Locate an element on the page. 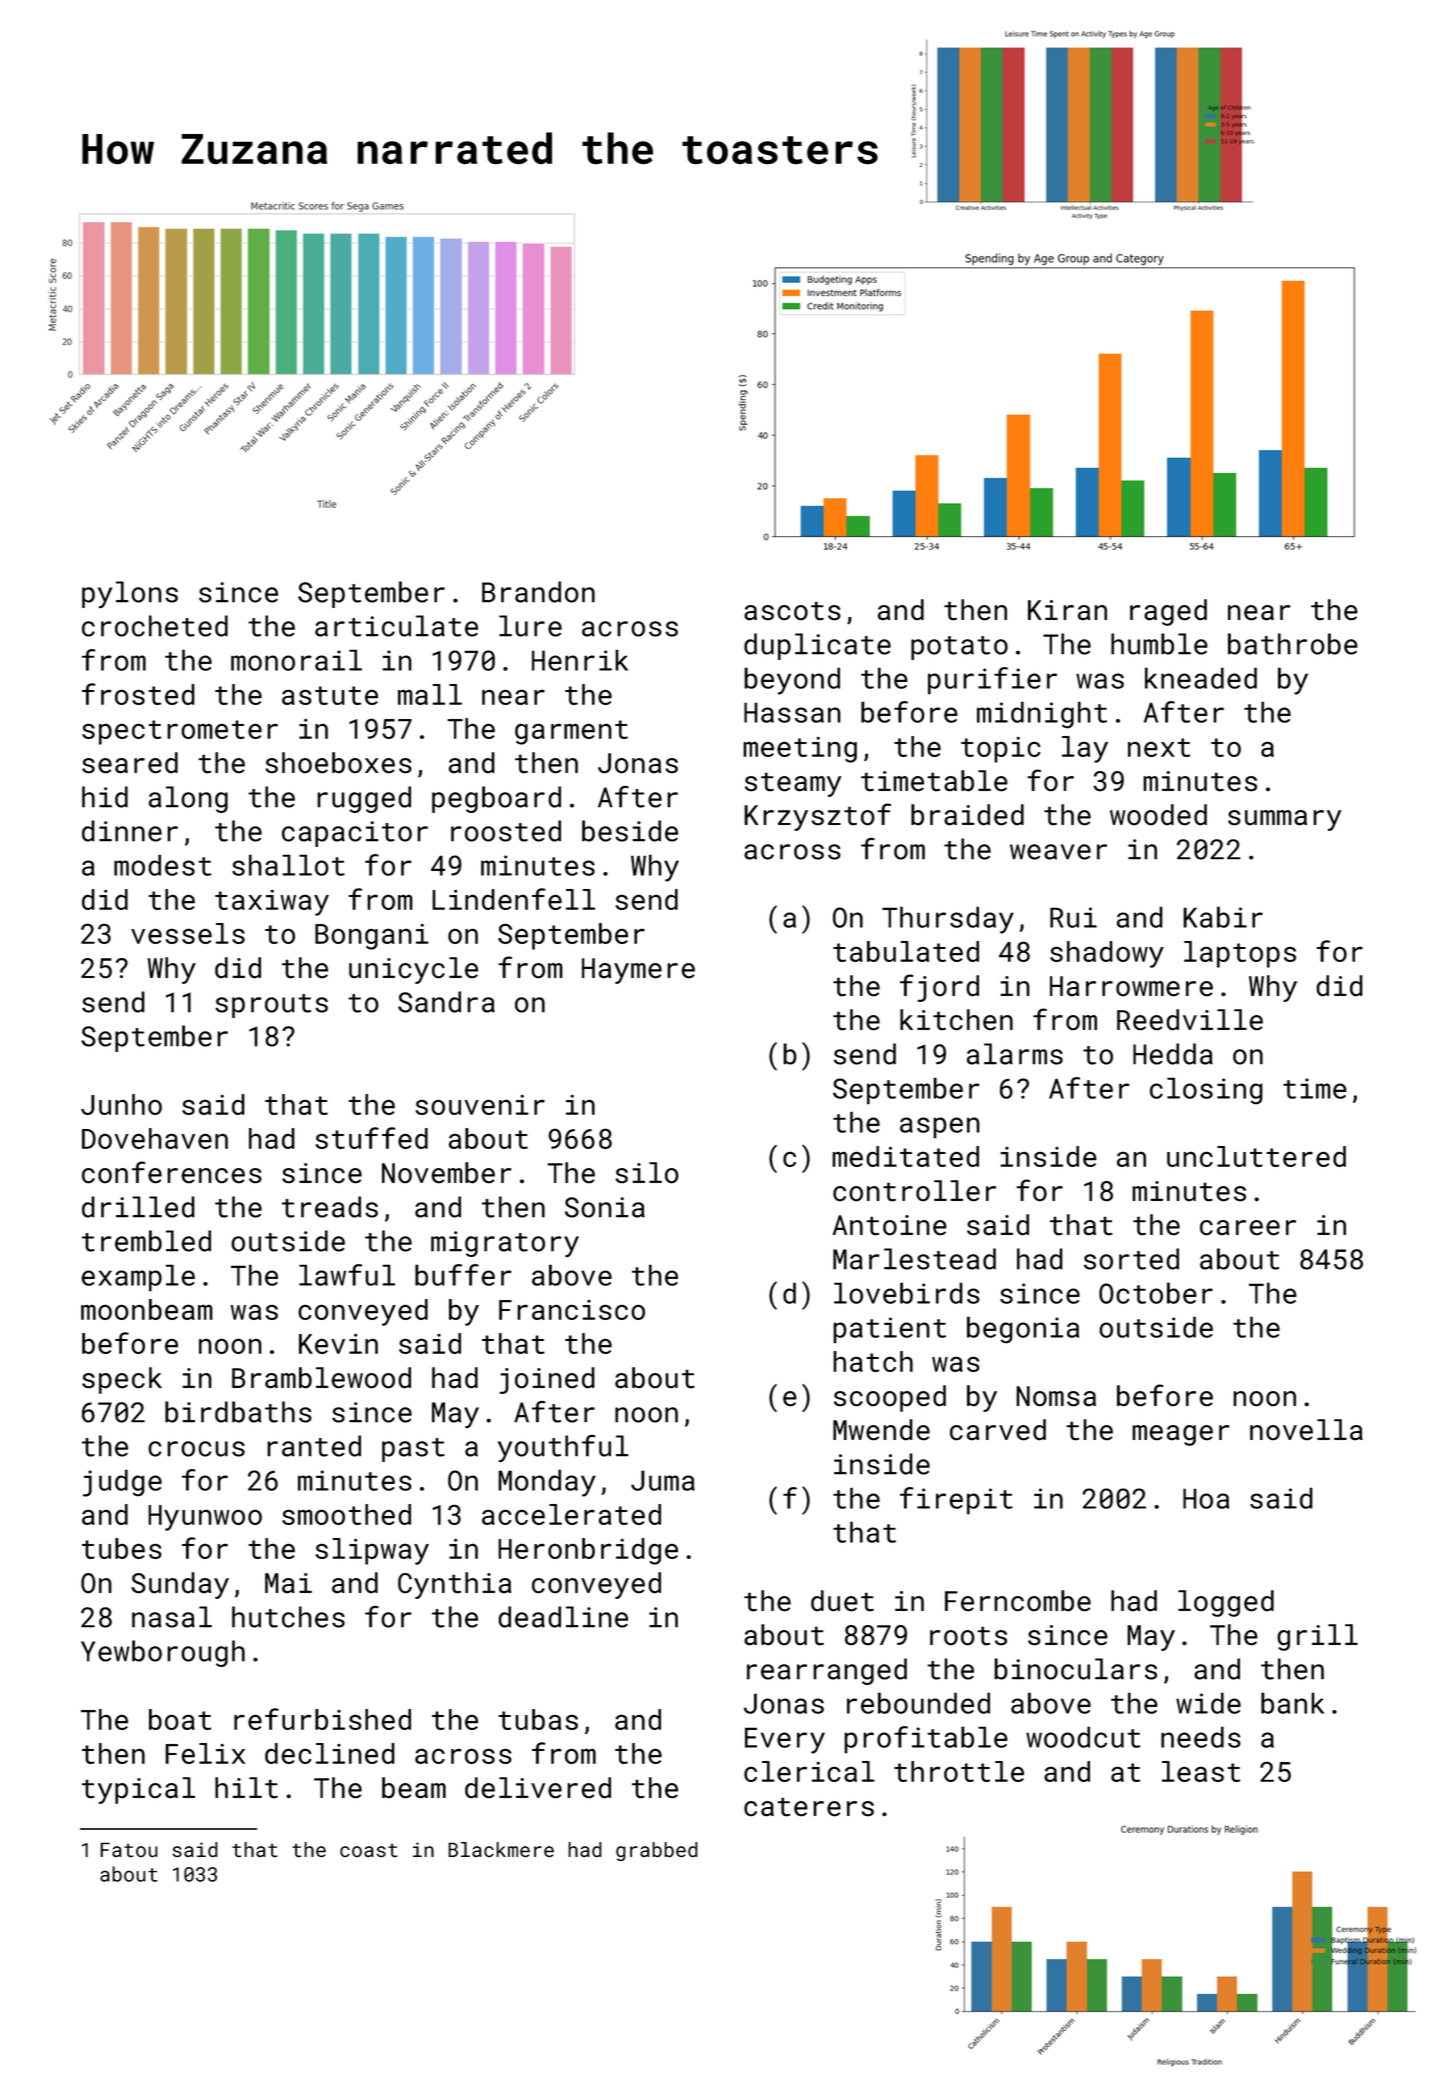  patient is located at coordinates (889, 1330).
